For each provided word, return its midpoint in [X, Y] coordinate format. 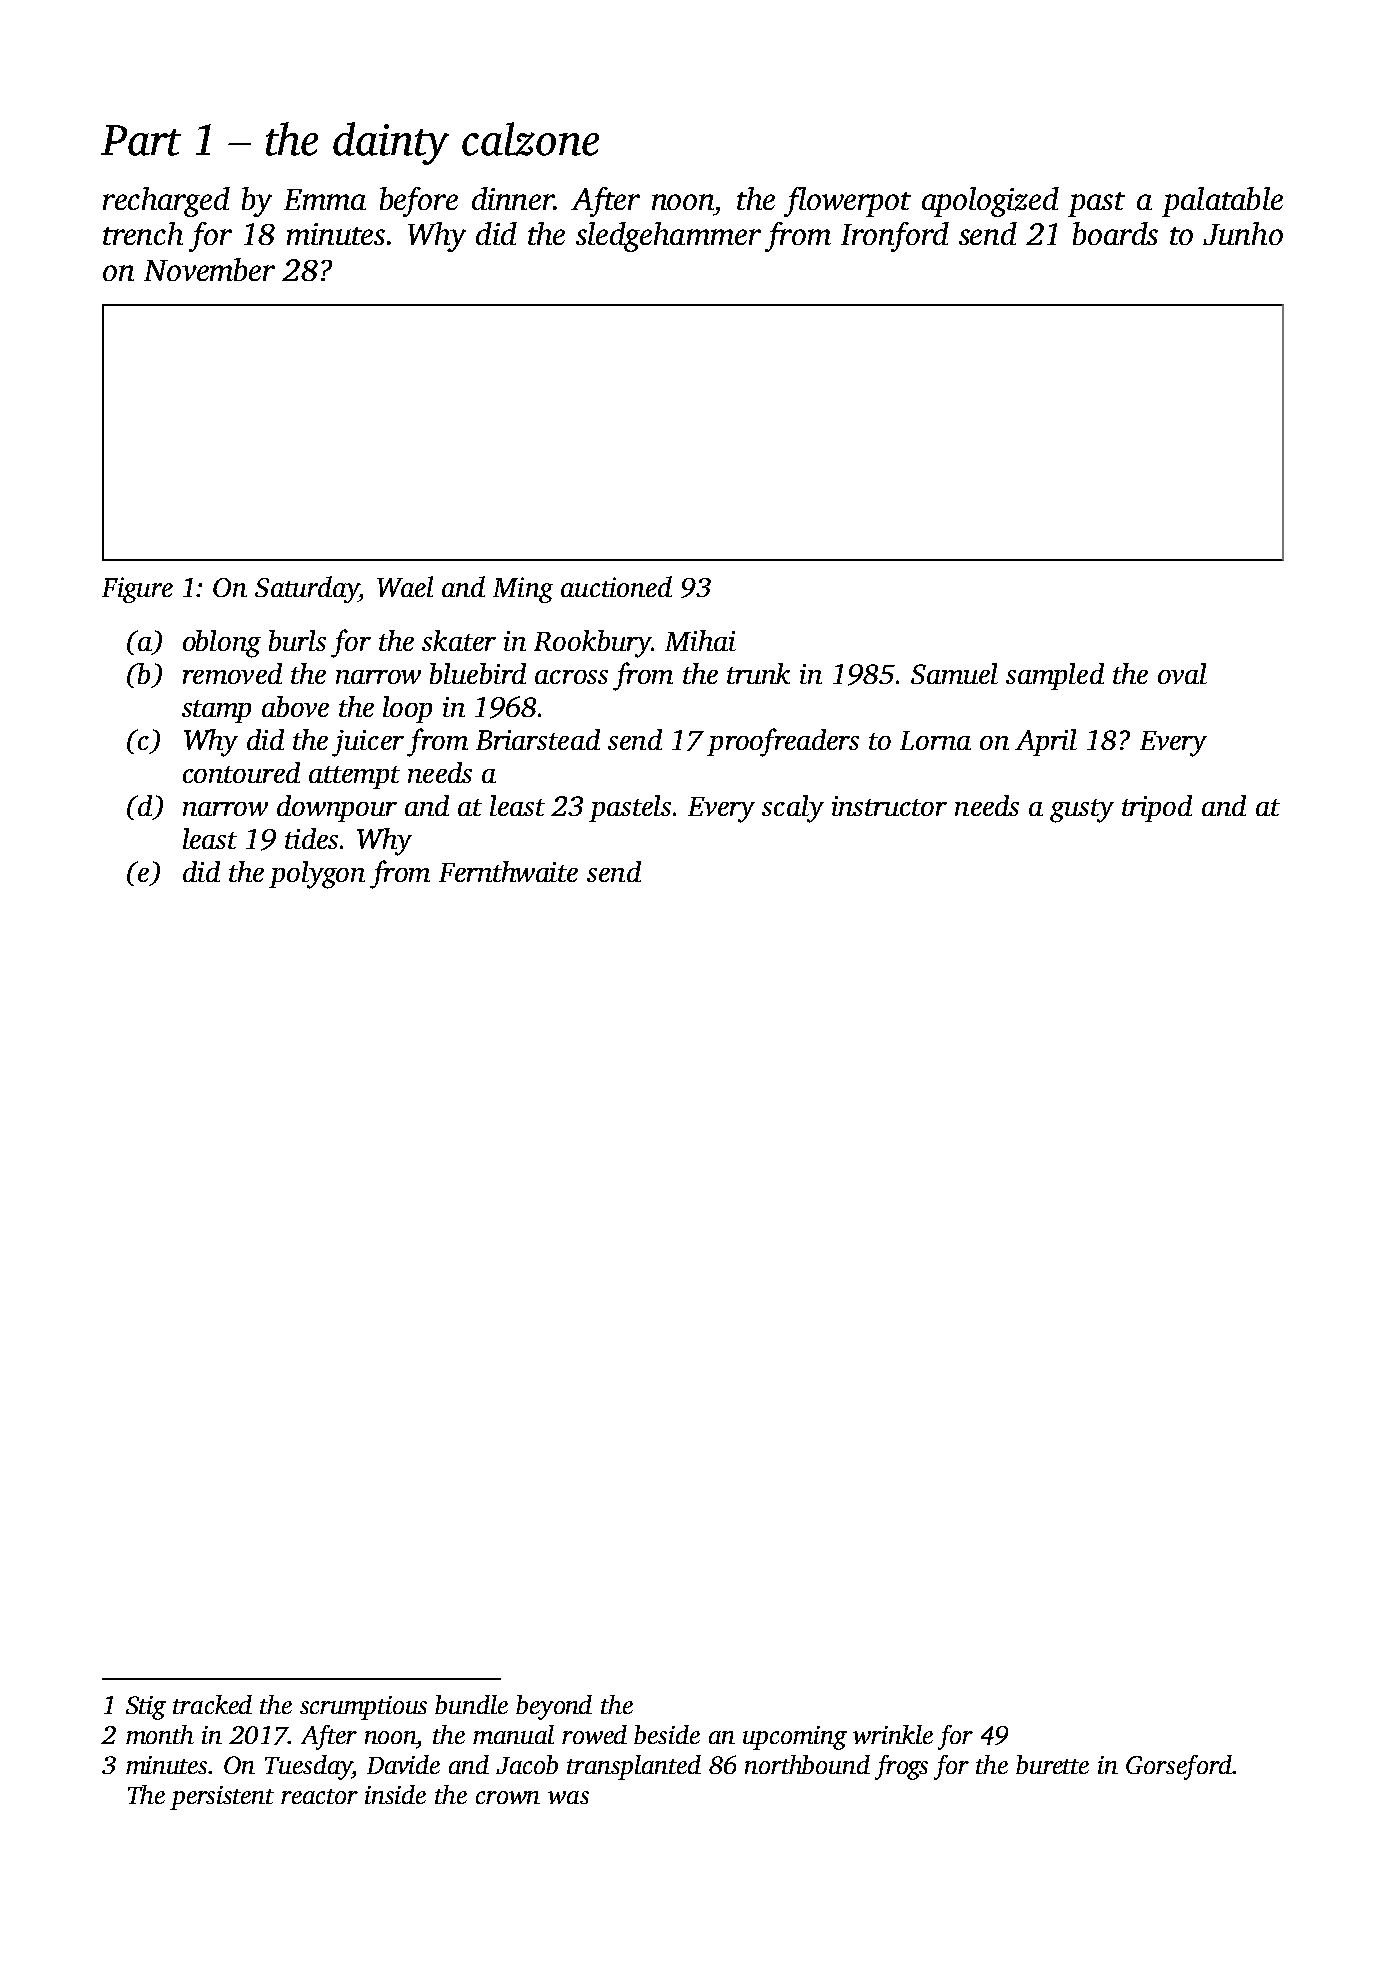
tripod [1157, 808]
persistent [222, 1798]
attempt [354, 777]
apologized [990, 202]
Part [141, 140]
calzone [530, 139]
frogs [901, 1767]
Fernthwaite [508, 871]
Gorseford [1179, 1767]
